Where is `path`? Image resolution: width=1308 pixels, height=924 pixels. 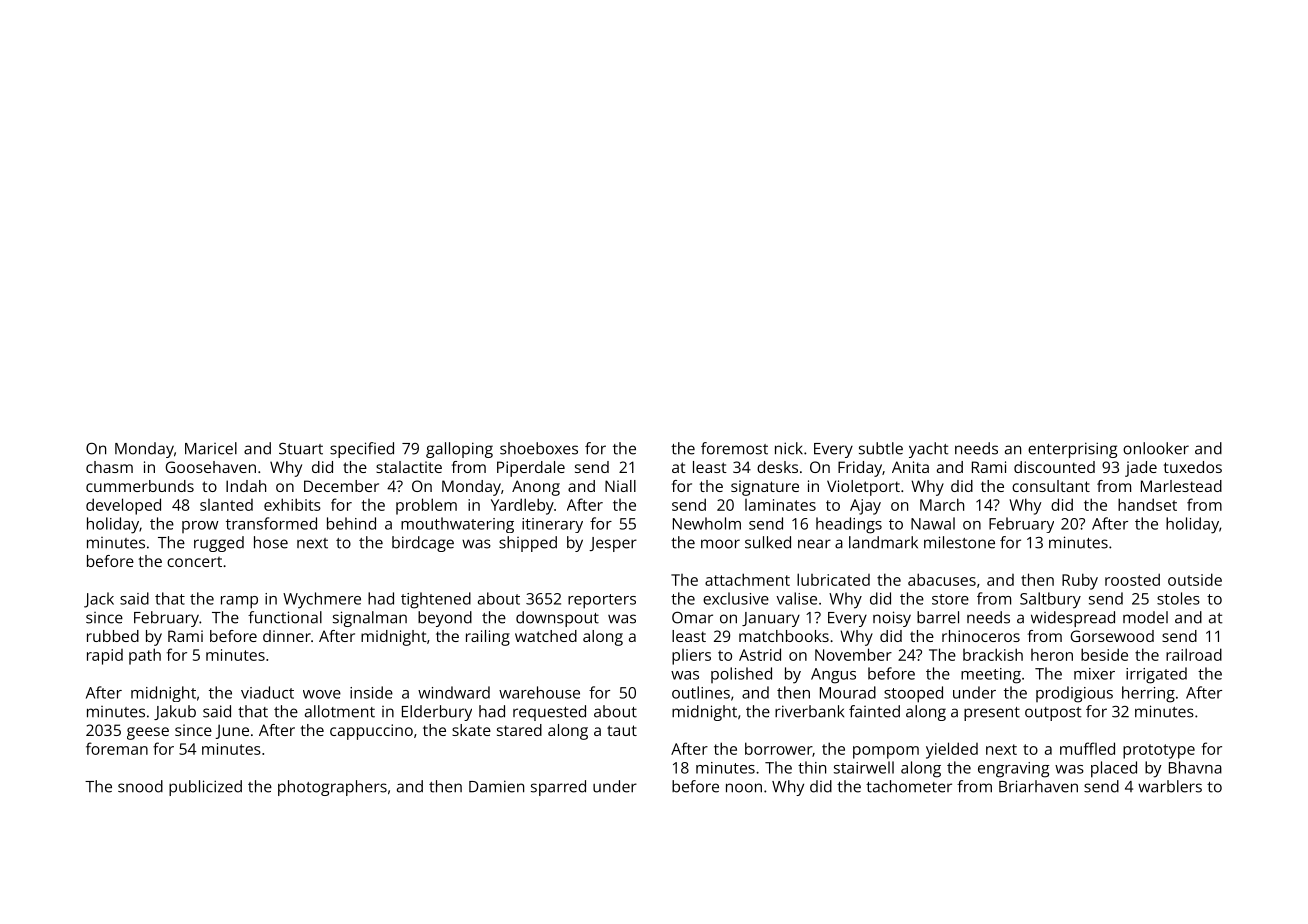 path is located at coordinates (145, 656).
